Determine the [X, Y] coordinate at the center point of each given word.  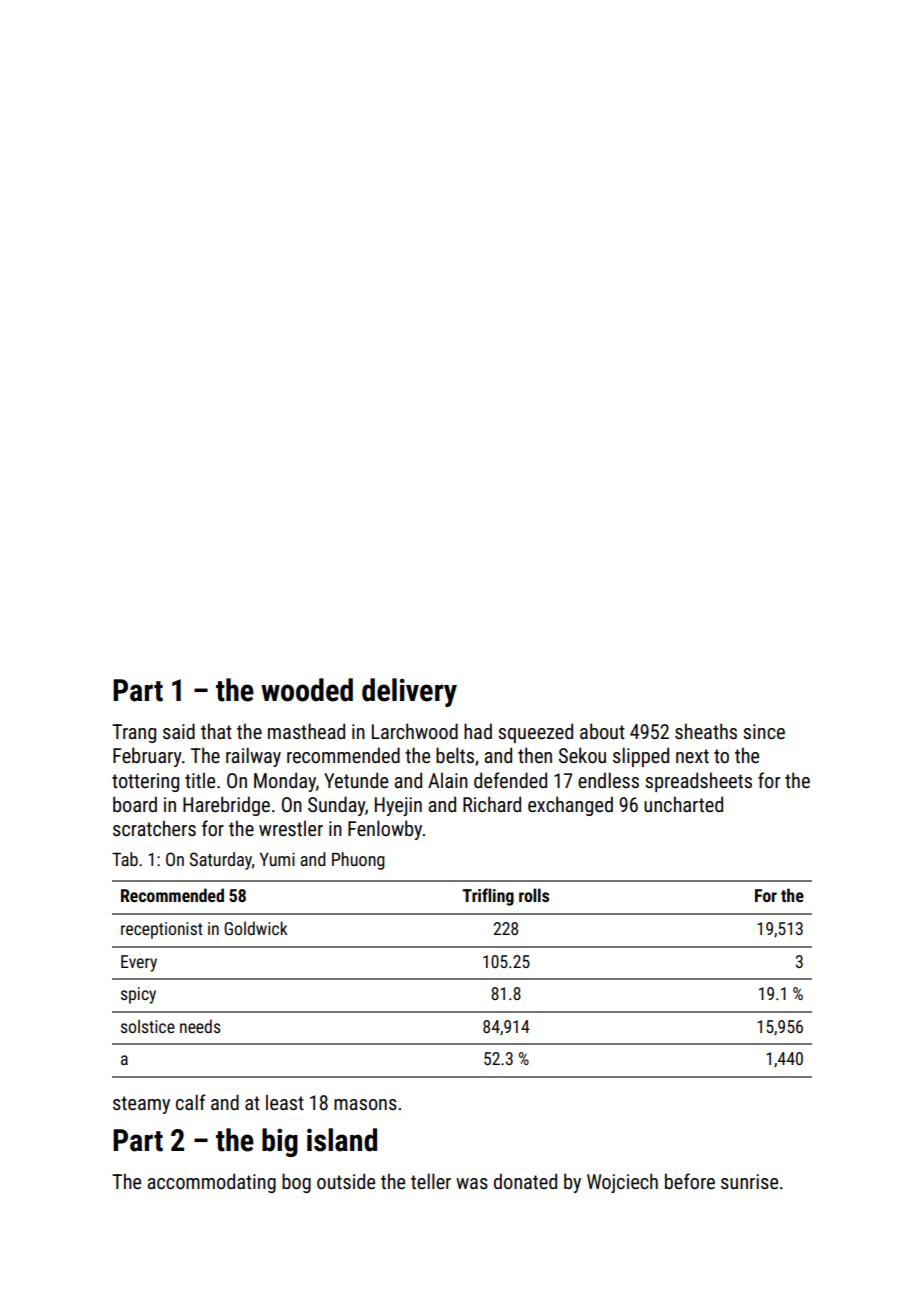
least [285, 1102]
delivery [409, 692]
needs [200, 1026]
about [602, 731]
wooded [307, 690]
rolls [534, 895]
